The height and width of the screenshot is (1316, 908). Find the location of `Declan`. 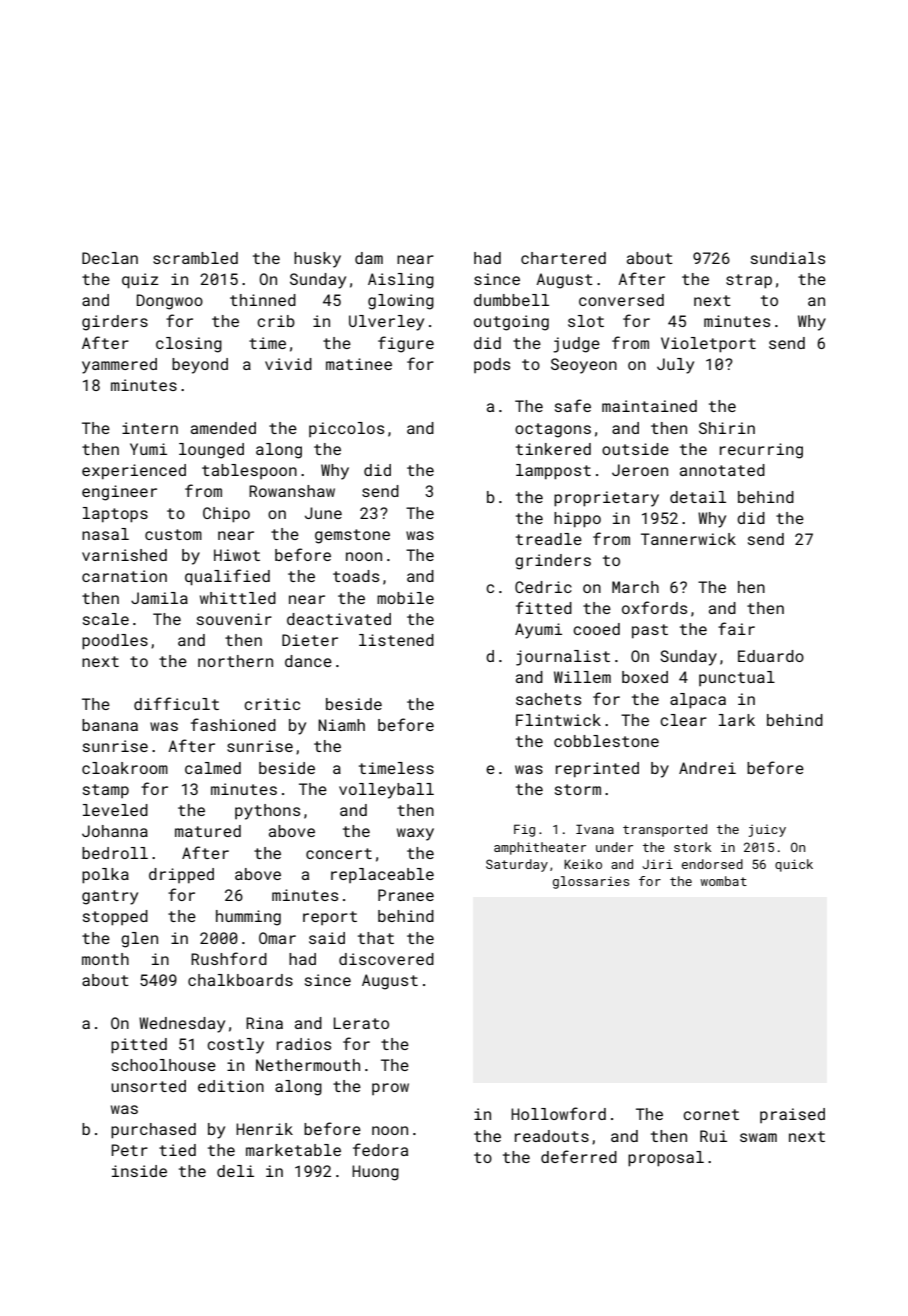

Declan is located at coordinates (110, 258).
